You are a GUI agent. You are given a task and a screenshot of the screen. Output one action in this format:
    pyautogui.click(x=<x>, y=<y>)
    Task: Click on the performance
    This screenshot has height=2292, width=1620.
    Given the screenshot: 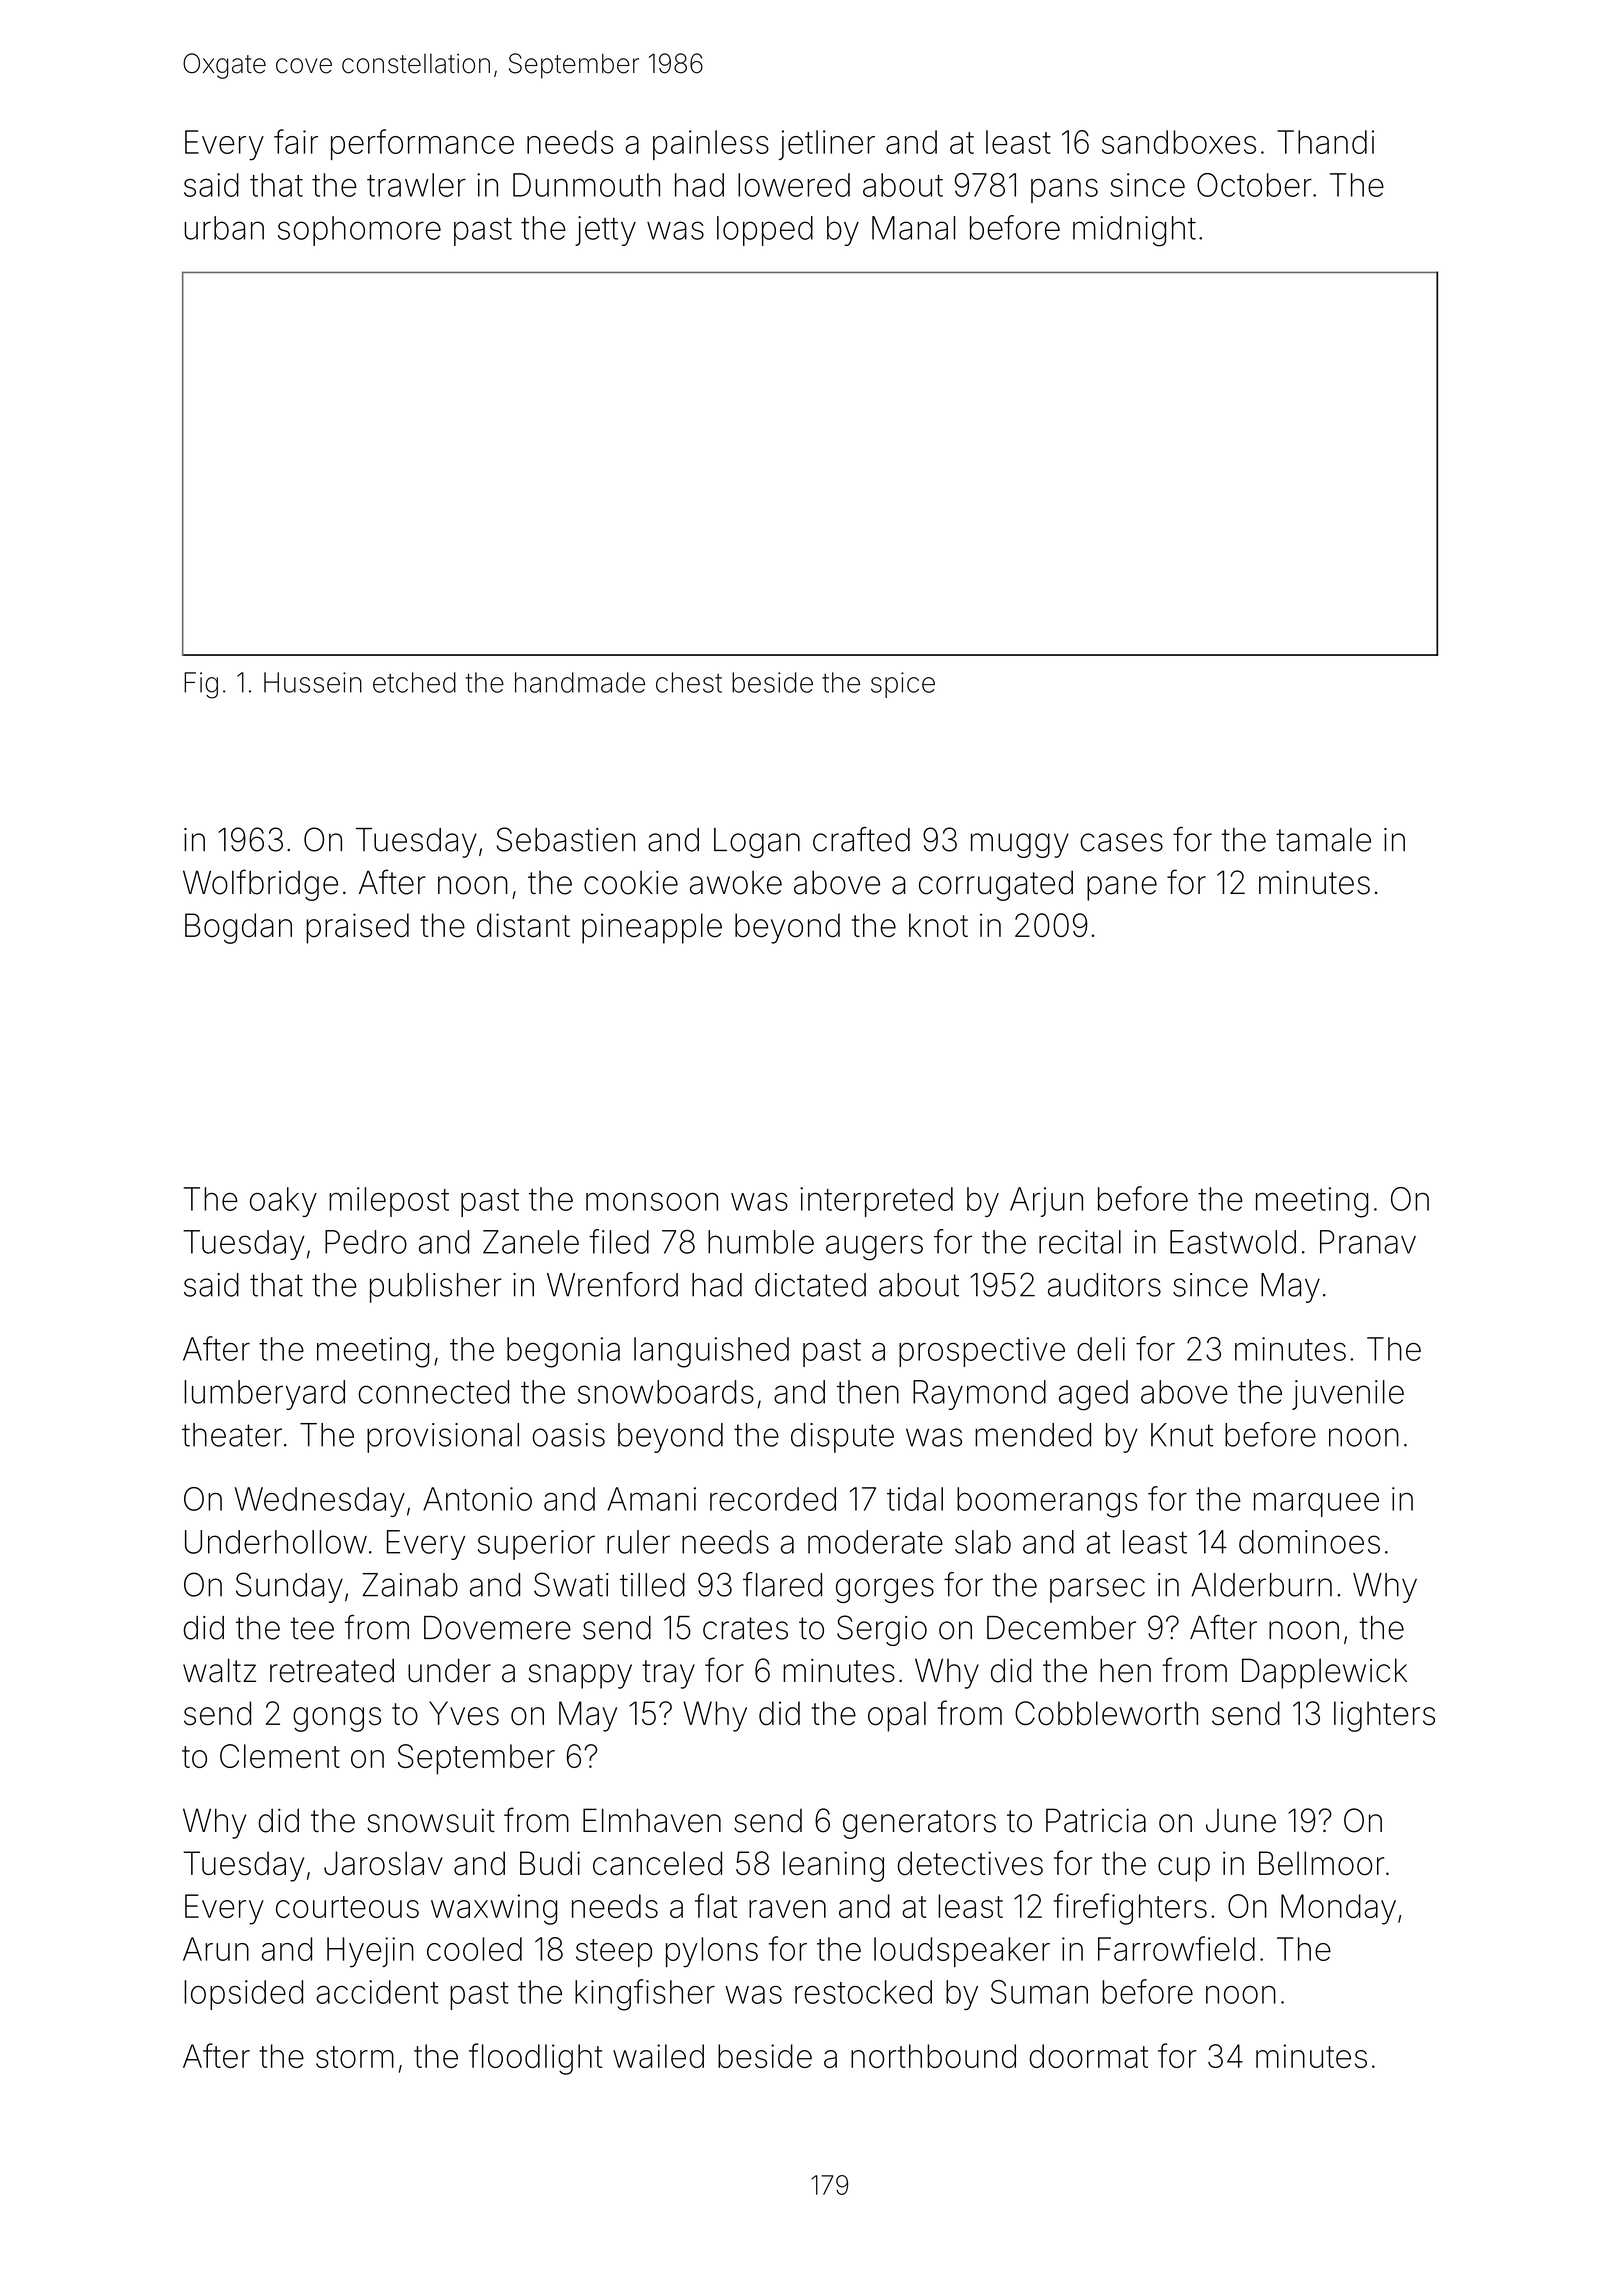 What is the action you would take?
    pyautogui.click(x=422, y=144)
